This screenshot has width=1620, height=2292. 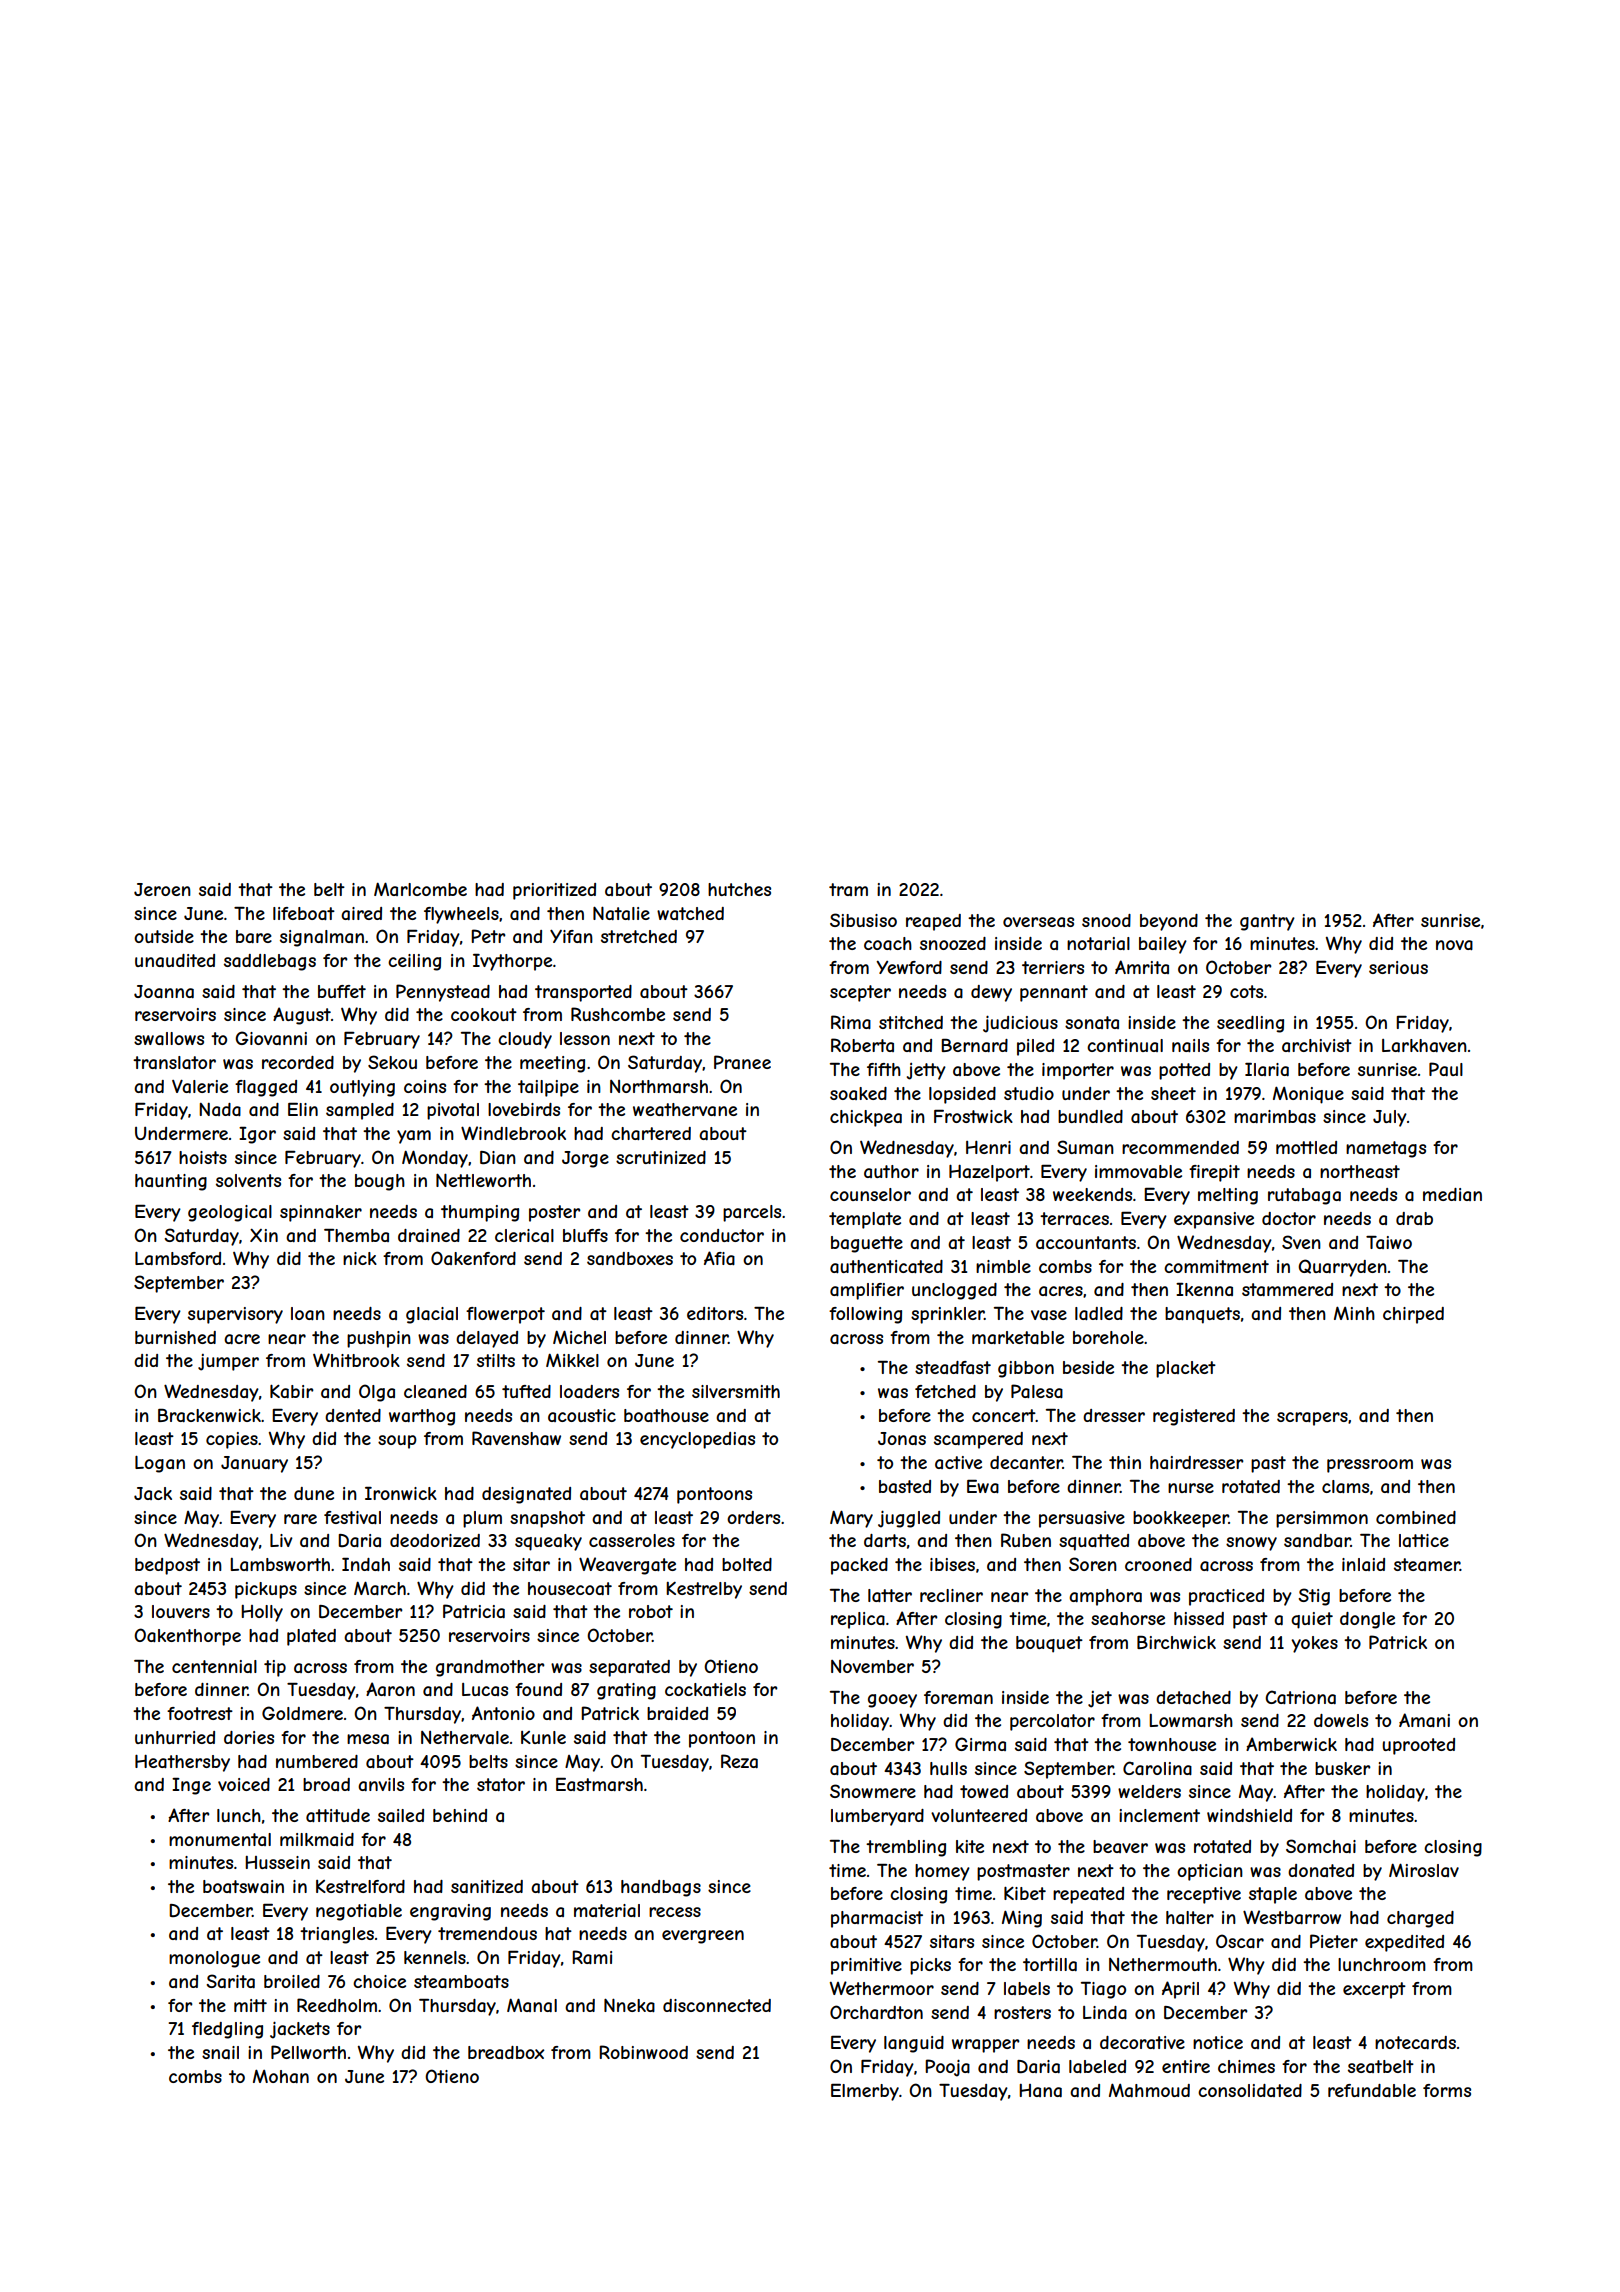 What do you see at coordinates (175, 1337) in the screenshot?
I see `burnished` at bounding box center [175, 1337].
